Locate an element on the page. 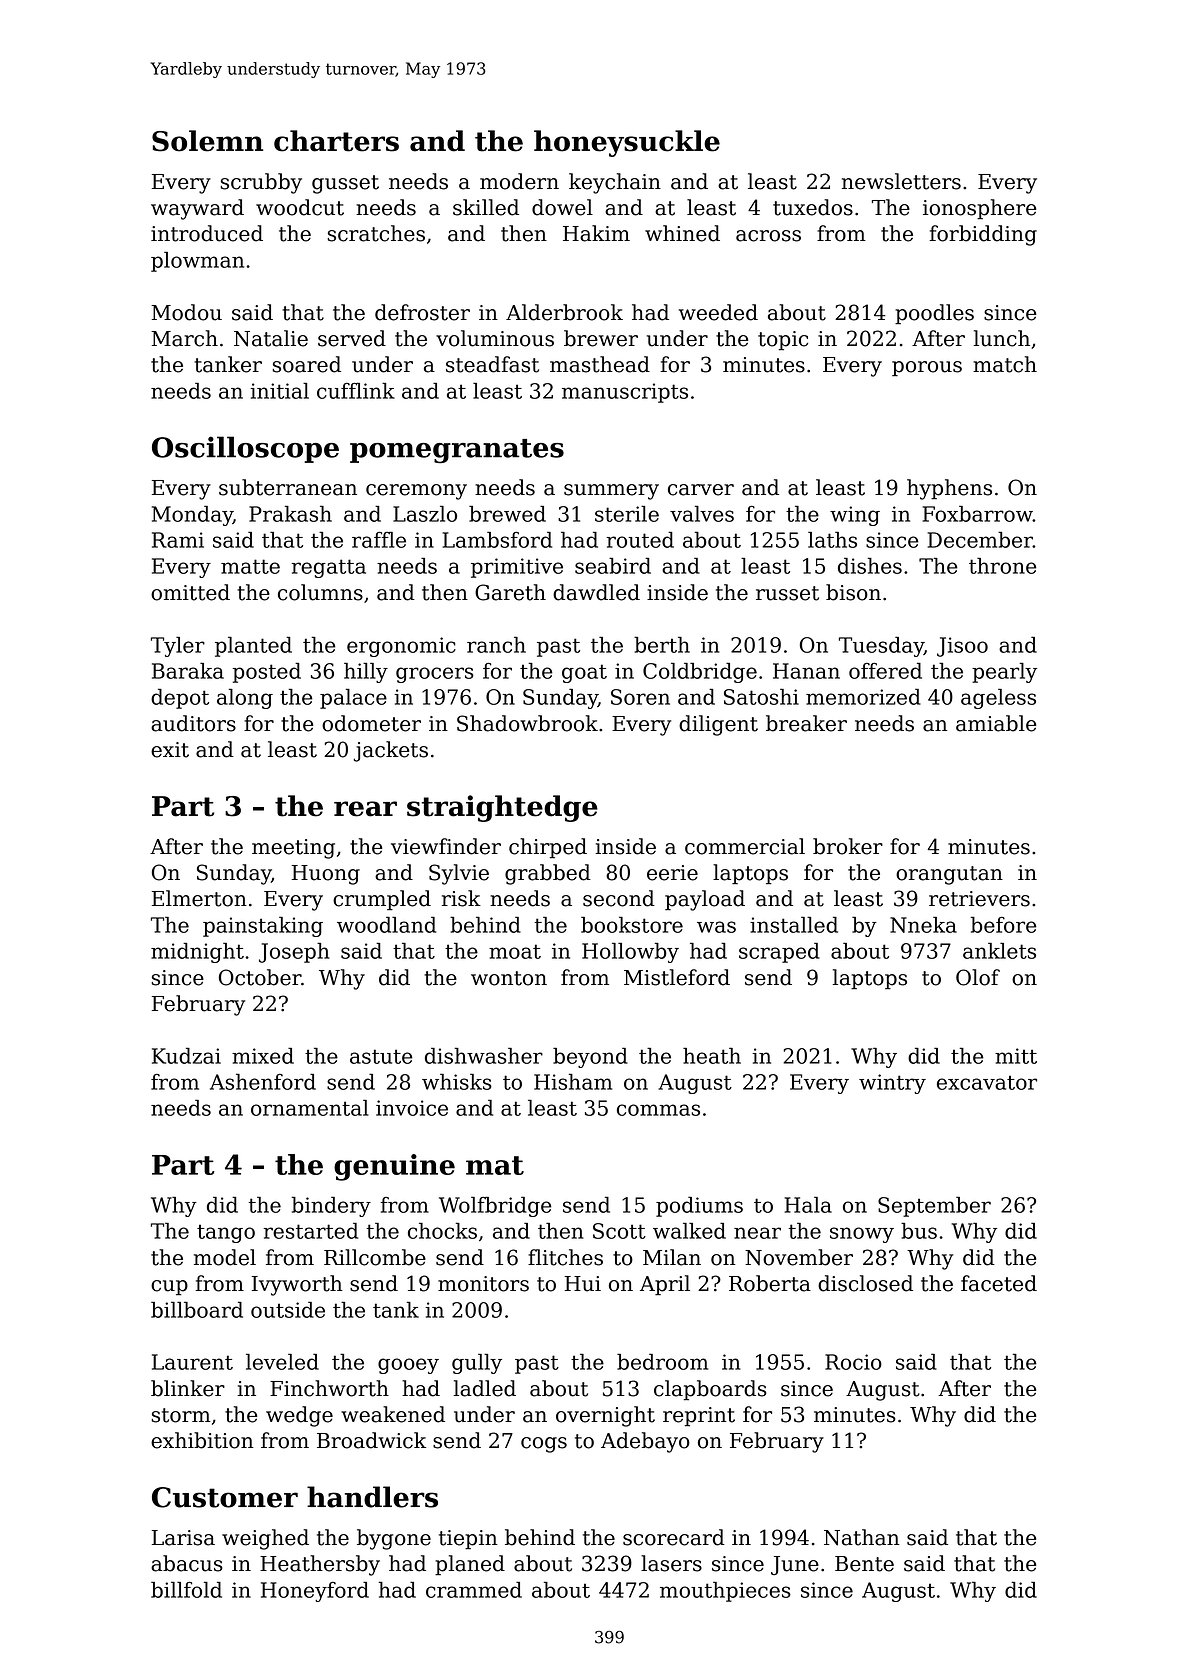 Image resolution: width=1188 pixels, height=1680 pixels. tango is located at coordinates (226, 1233).
